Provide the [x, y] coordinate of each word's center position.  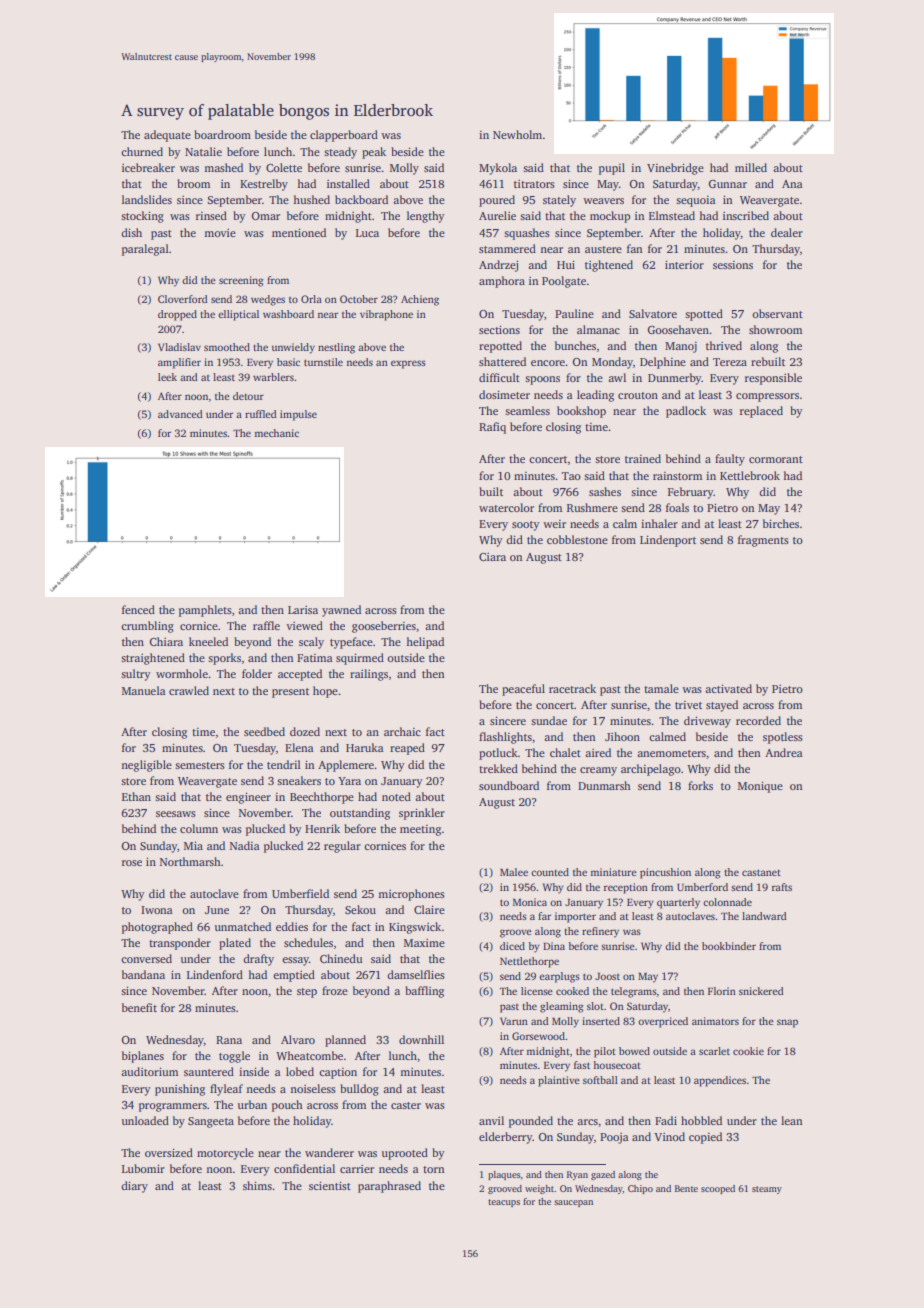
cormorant [776, 459]
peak [374, 153]
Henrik [322, 828]
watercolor [506, 507]
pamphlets [205, 611]
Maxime [424, 943]
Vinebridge [675, 169]
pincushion [665, 873]
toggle [234, 1057]
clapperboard [344, 136]
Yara [349, 781]
